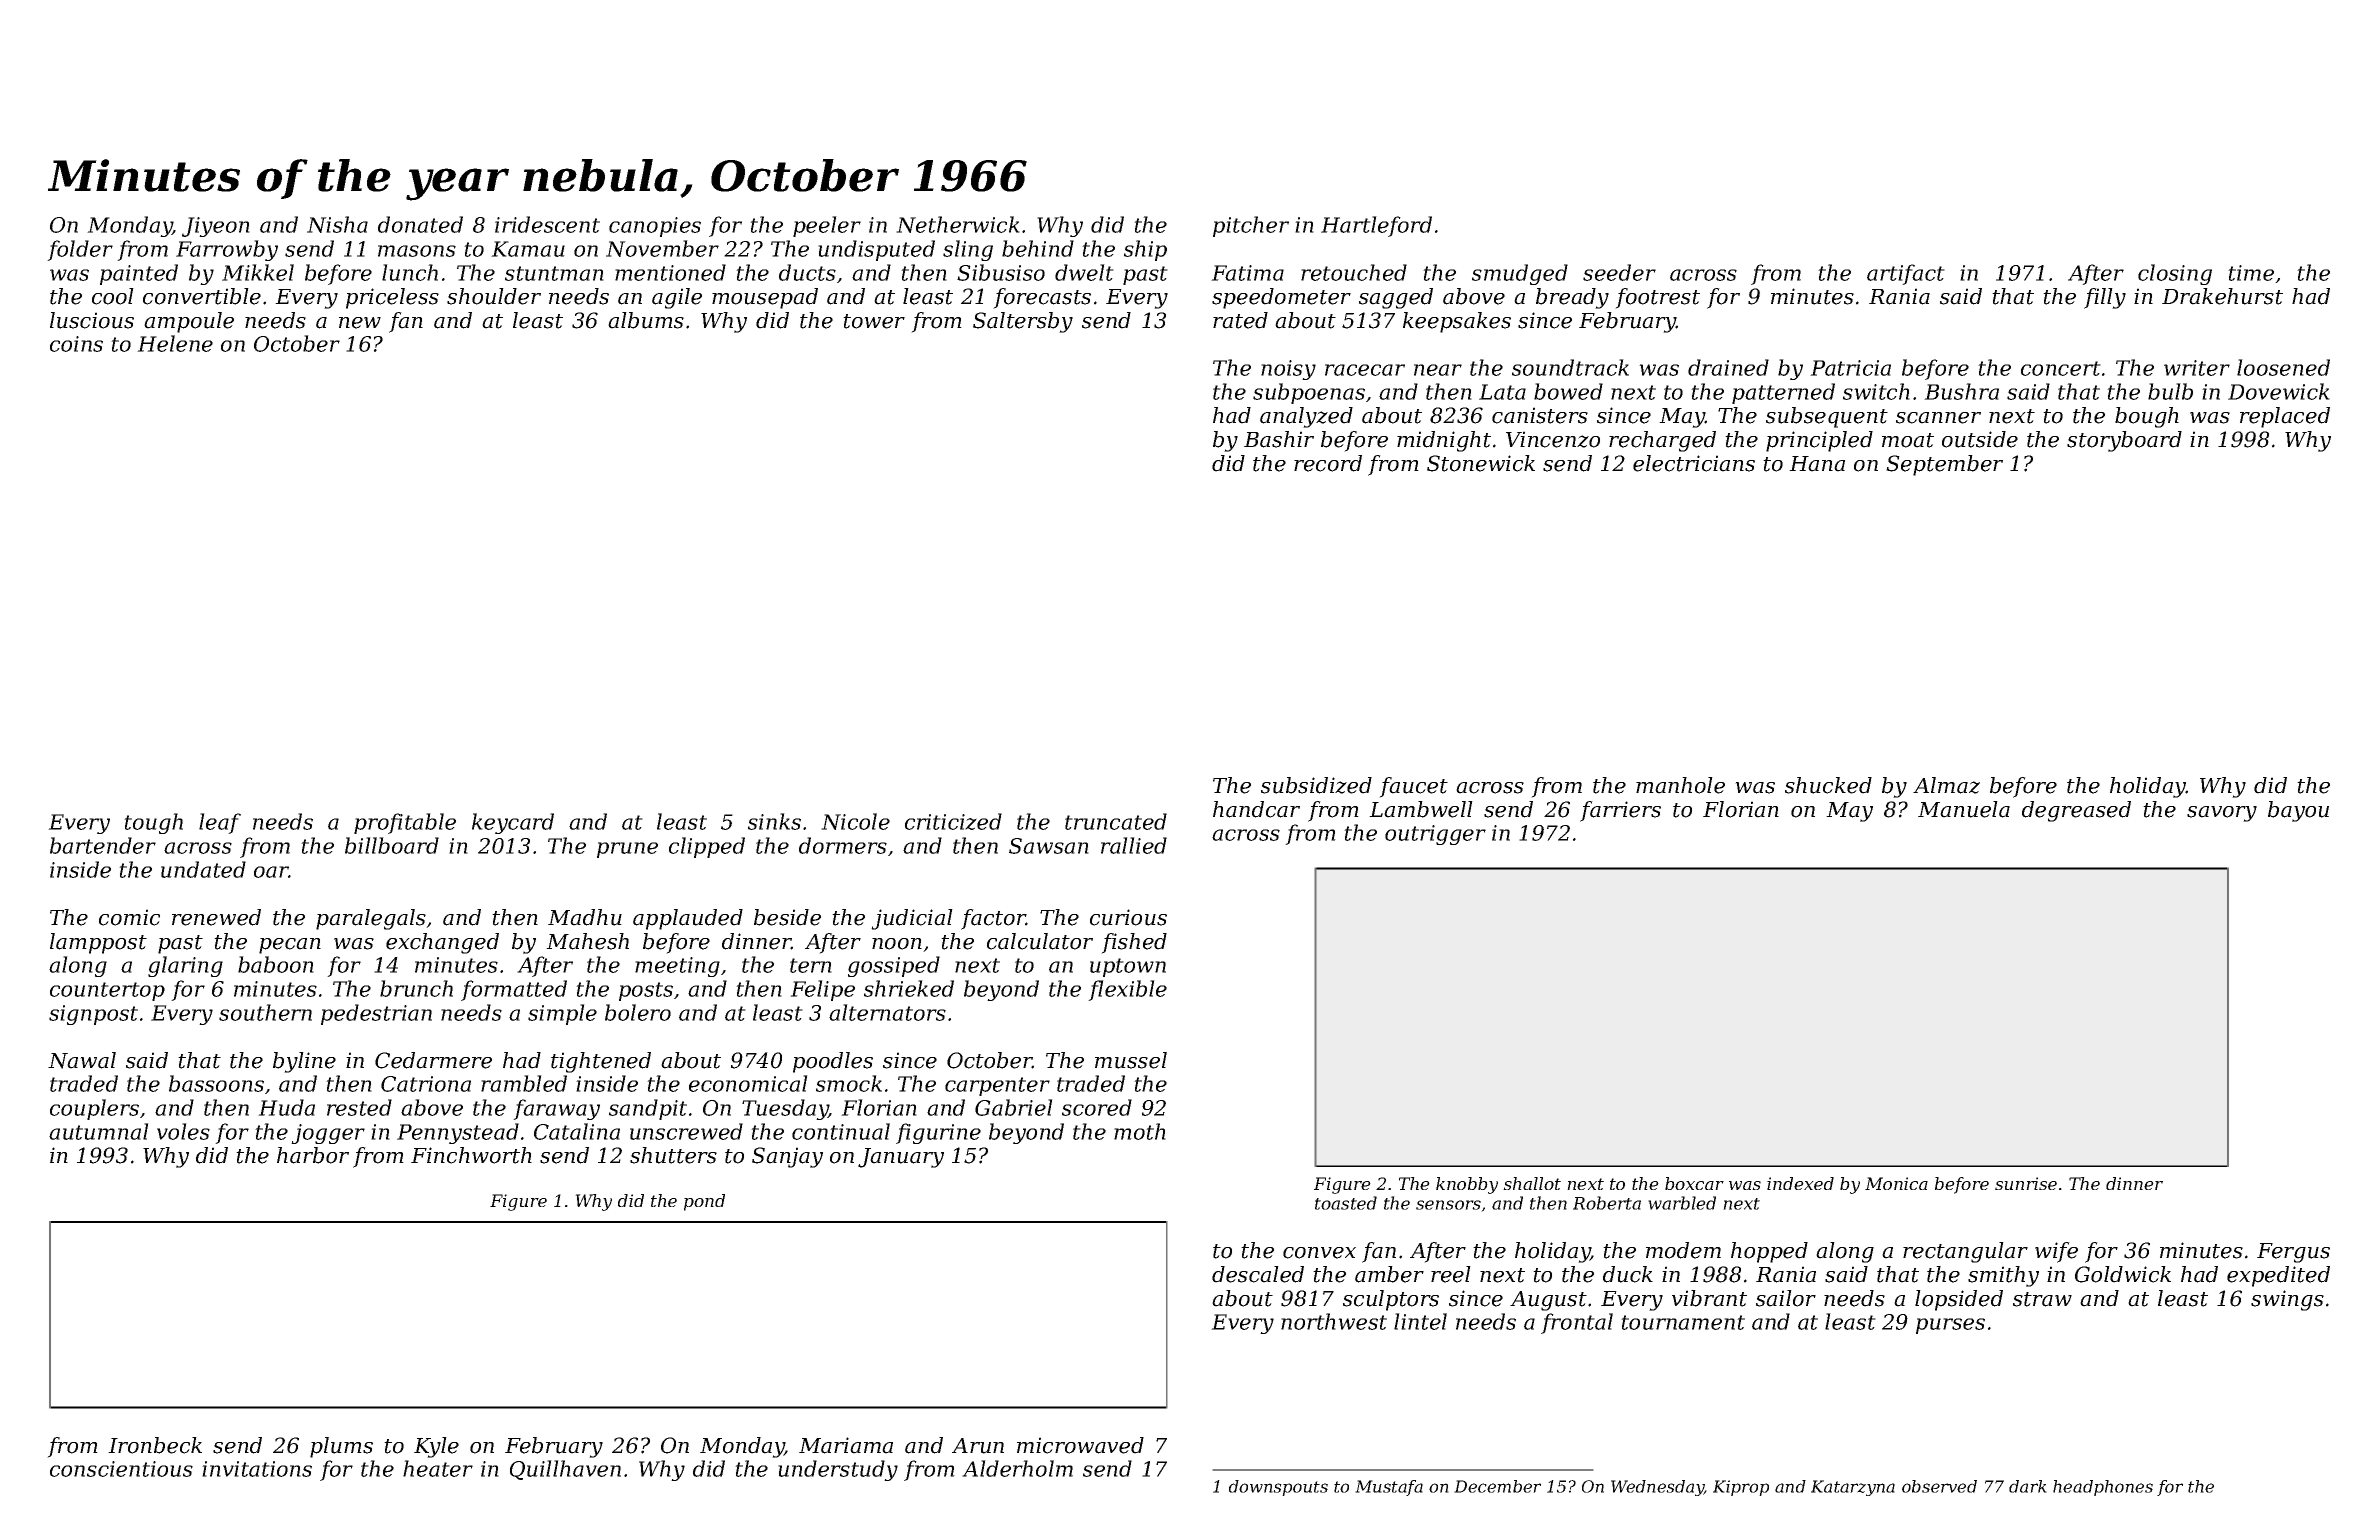 The width and height of the page is (2380, 1540). Describe the element at coordinates (1017, 1468) in the page. I see `Alderholm` at that location.
